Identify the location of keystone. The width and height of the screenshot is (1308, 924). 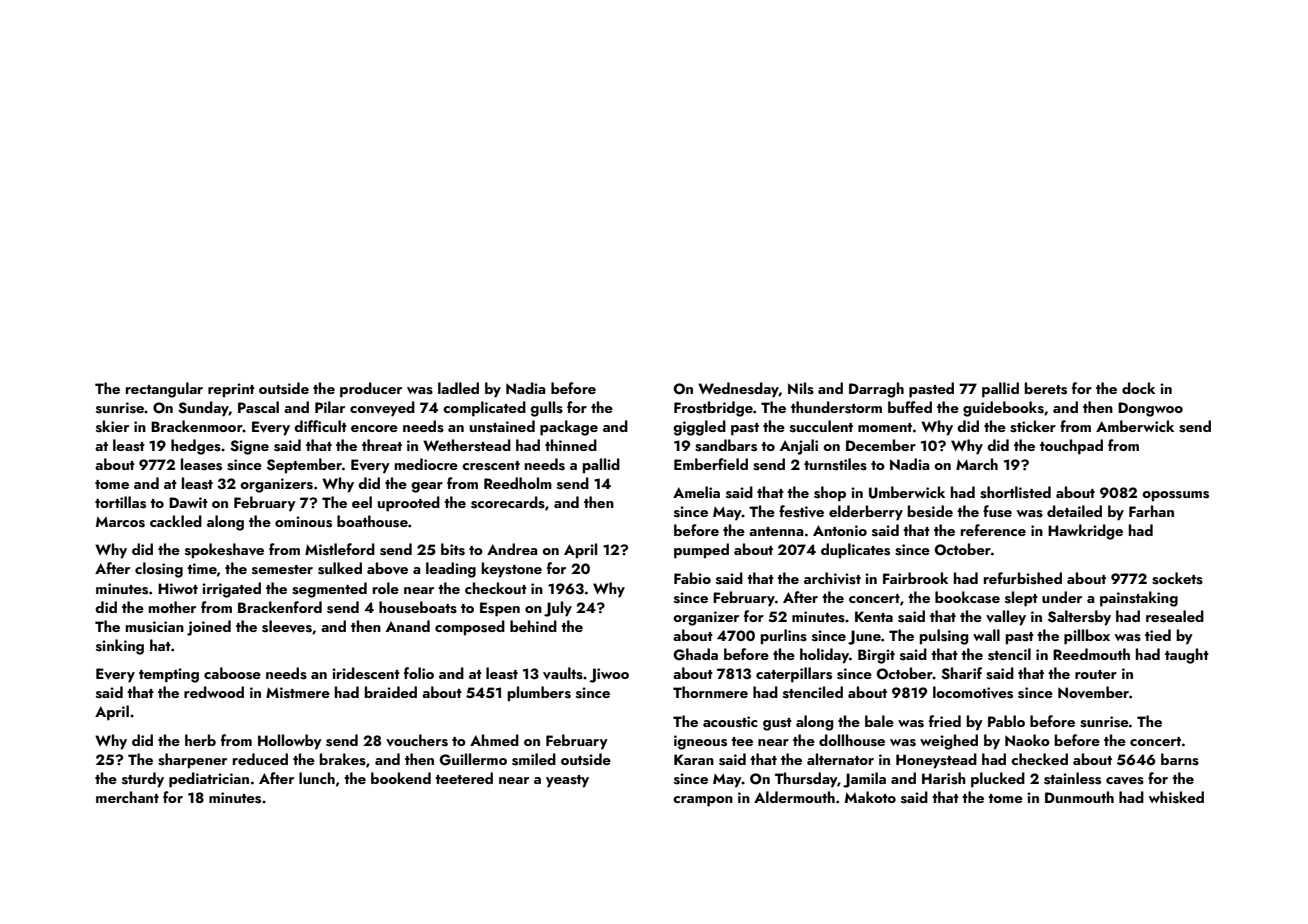
(512, 570).
